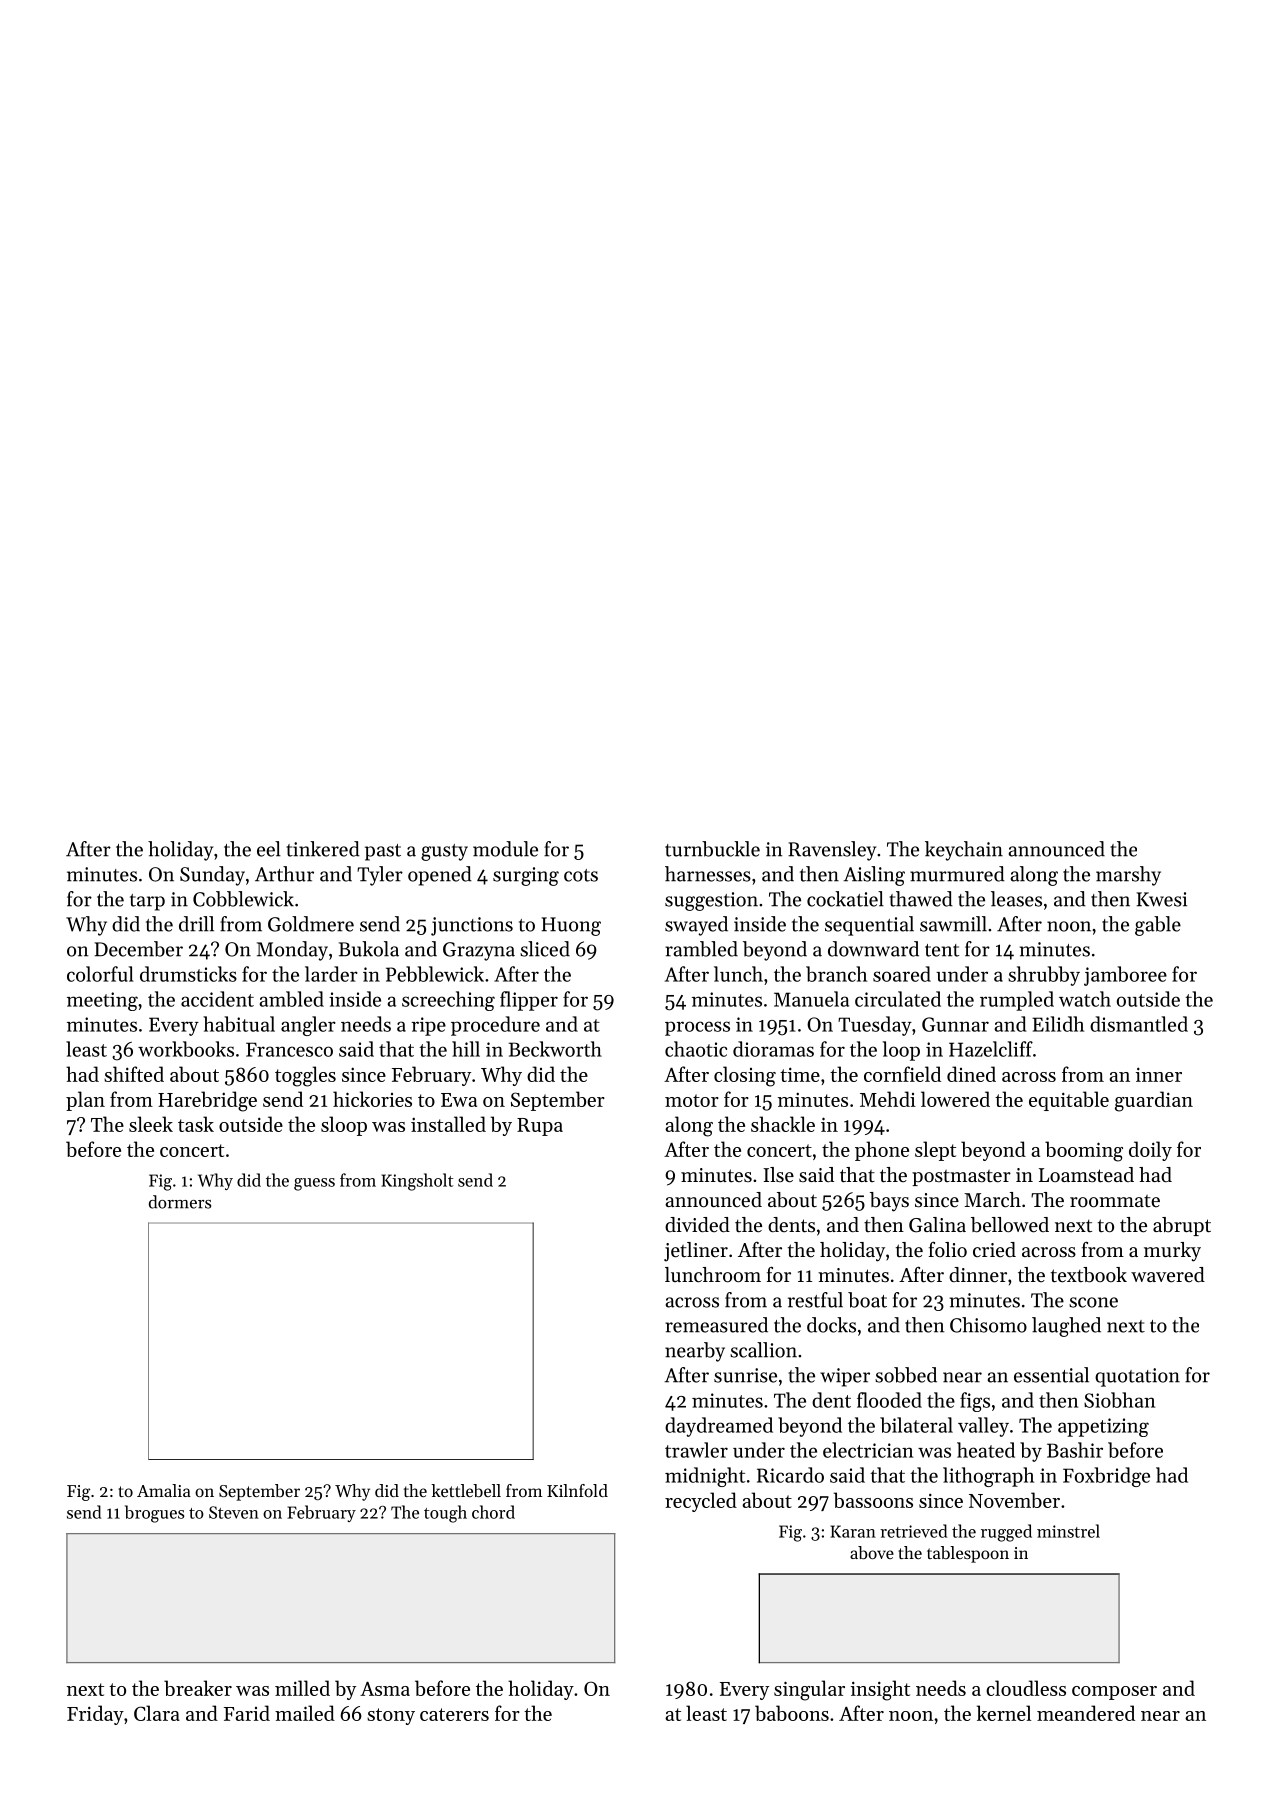  Describe the element at coordinates (1158, 926) in the image. I see `gable` at that location.
